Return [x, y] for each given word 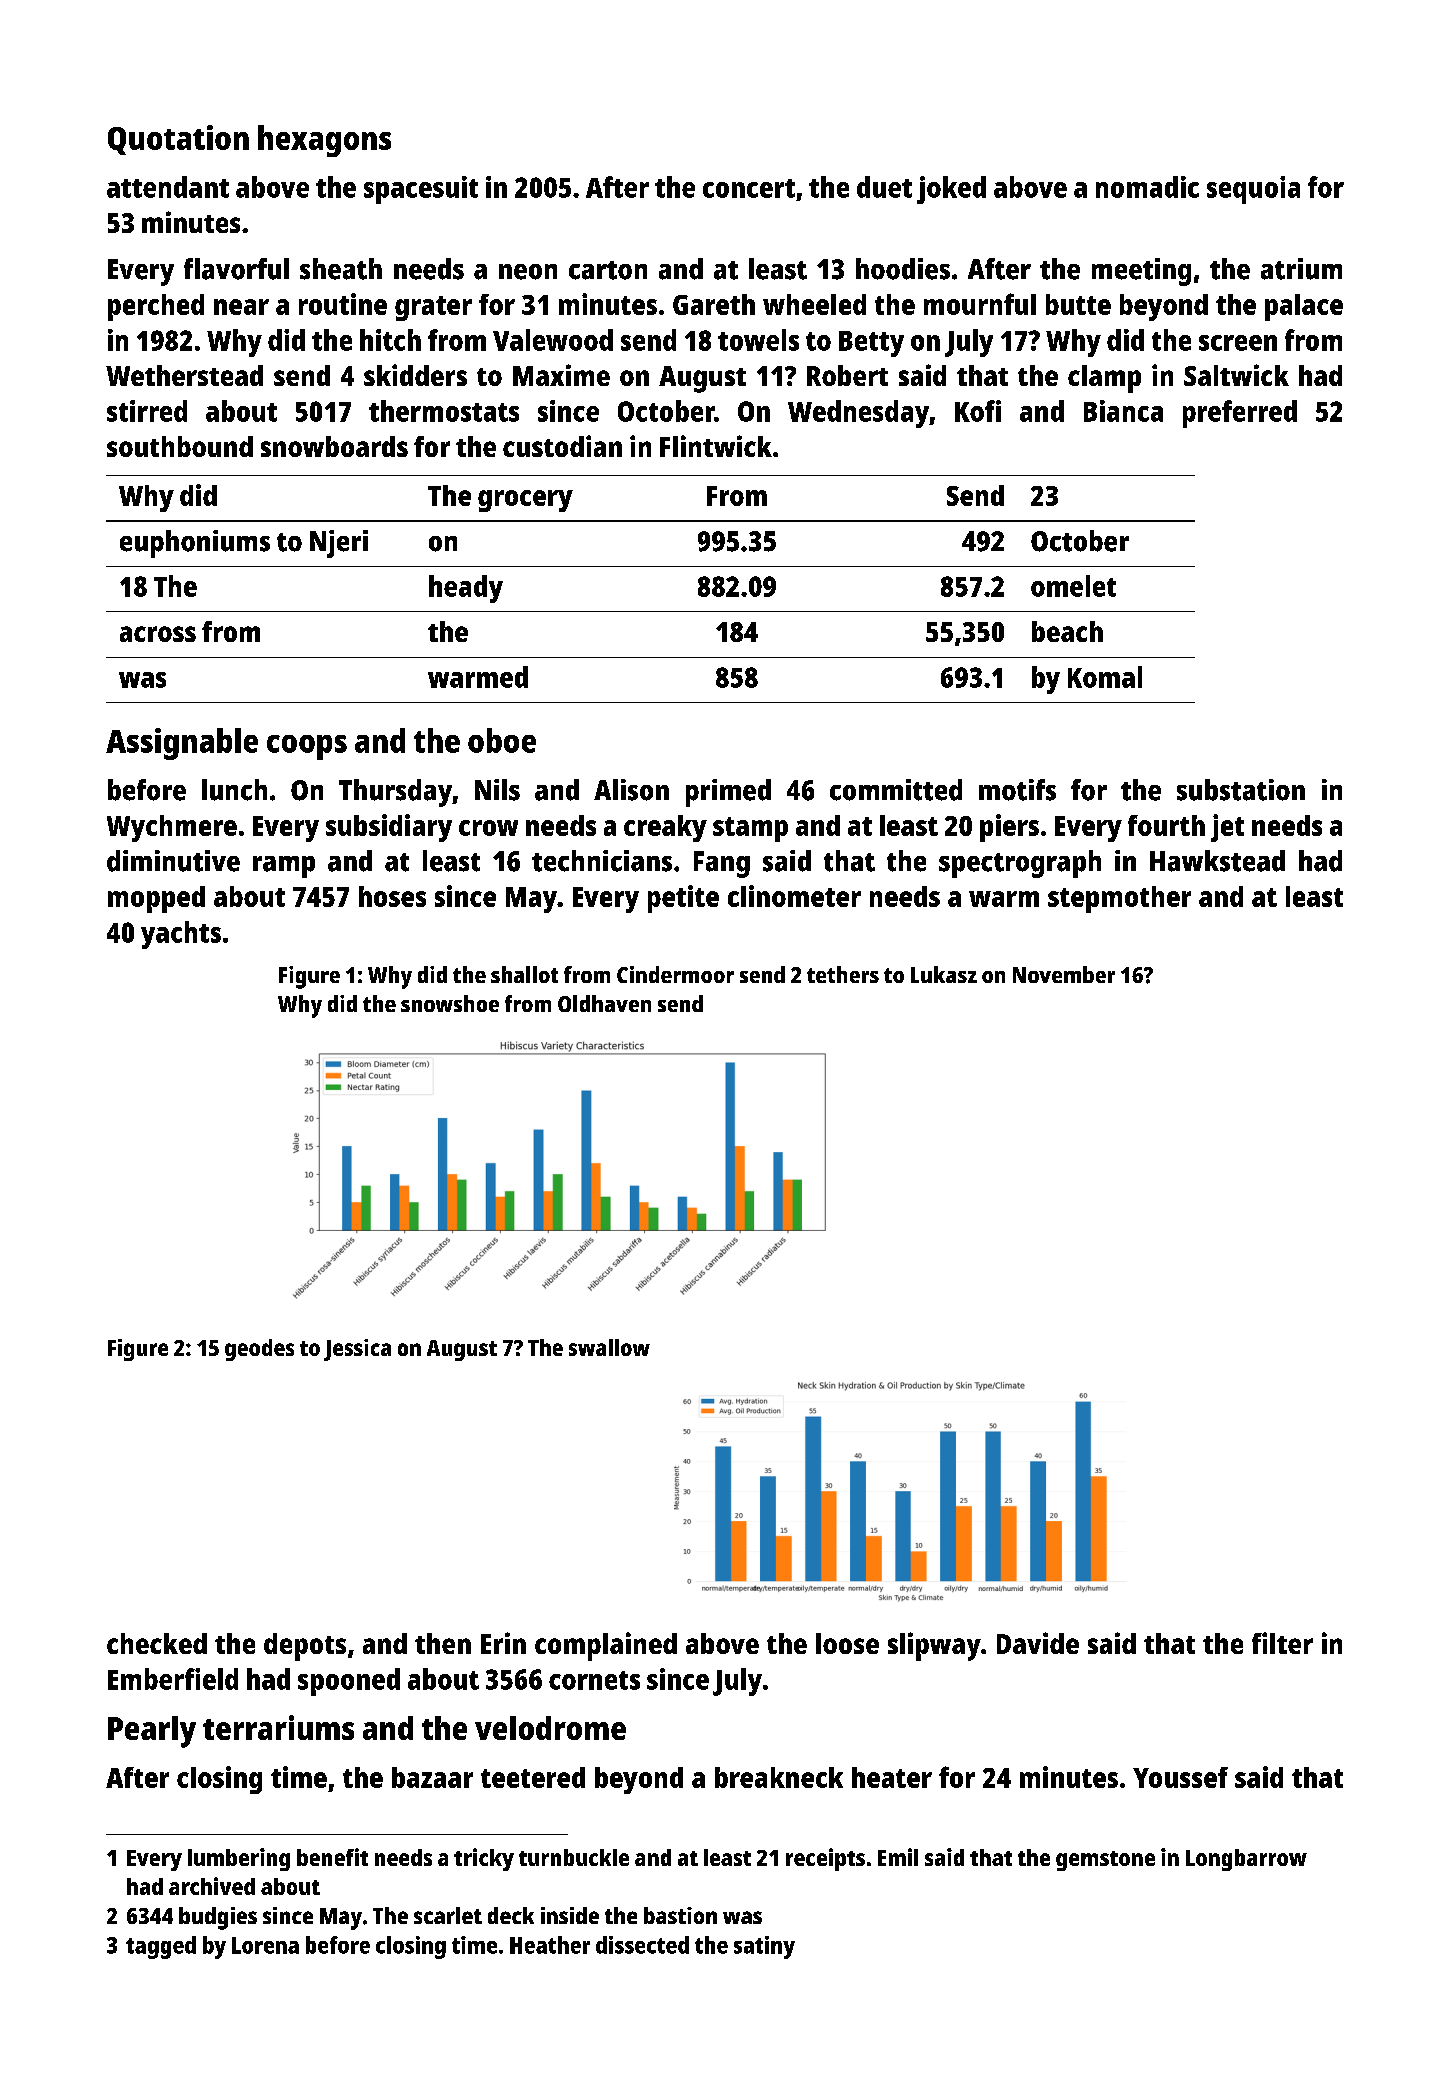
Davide [1038, 1643]
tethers [843, 974]
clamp [1104, 379]
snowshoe [450, 1003]
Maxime [561, 375]
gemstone [1105, 1861]
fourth [1166, 825]
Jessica [357, 1350]
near [241, 307]
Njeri [339, 544]
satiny [764, 1947]
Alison [631, 790]
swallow [609, 1347]
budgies [218, 1918]
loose [847, 1643]
